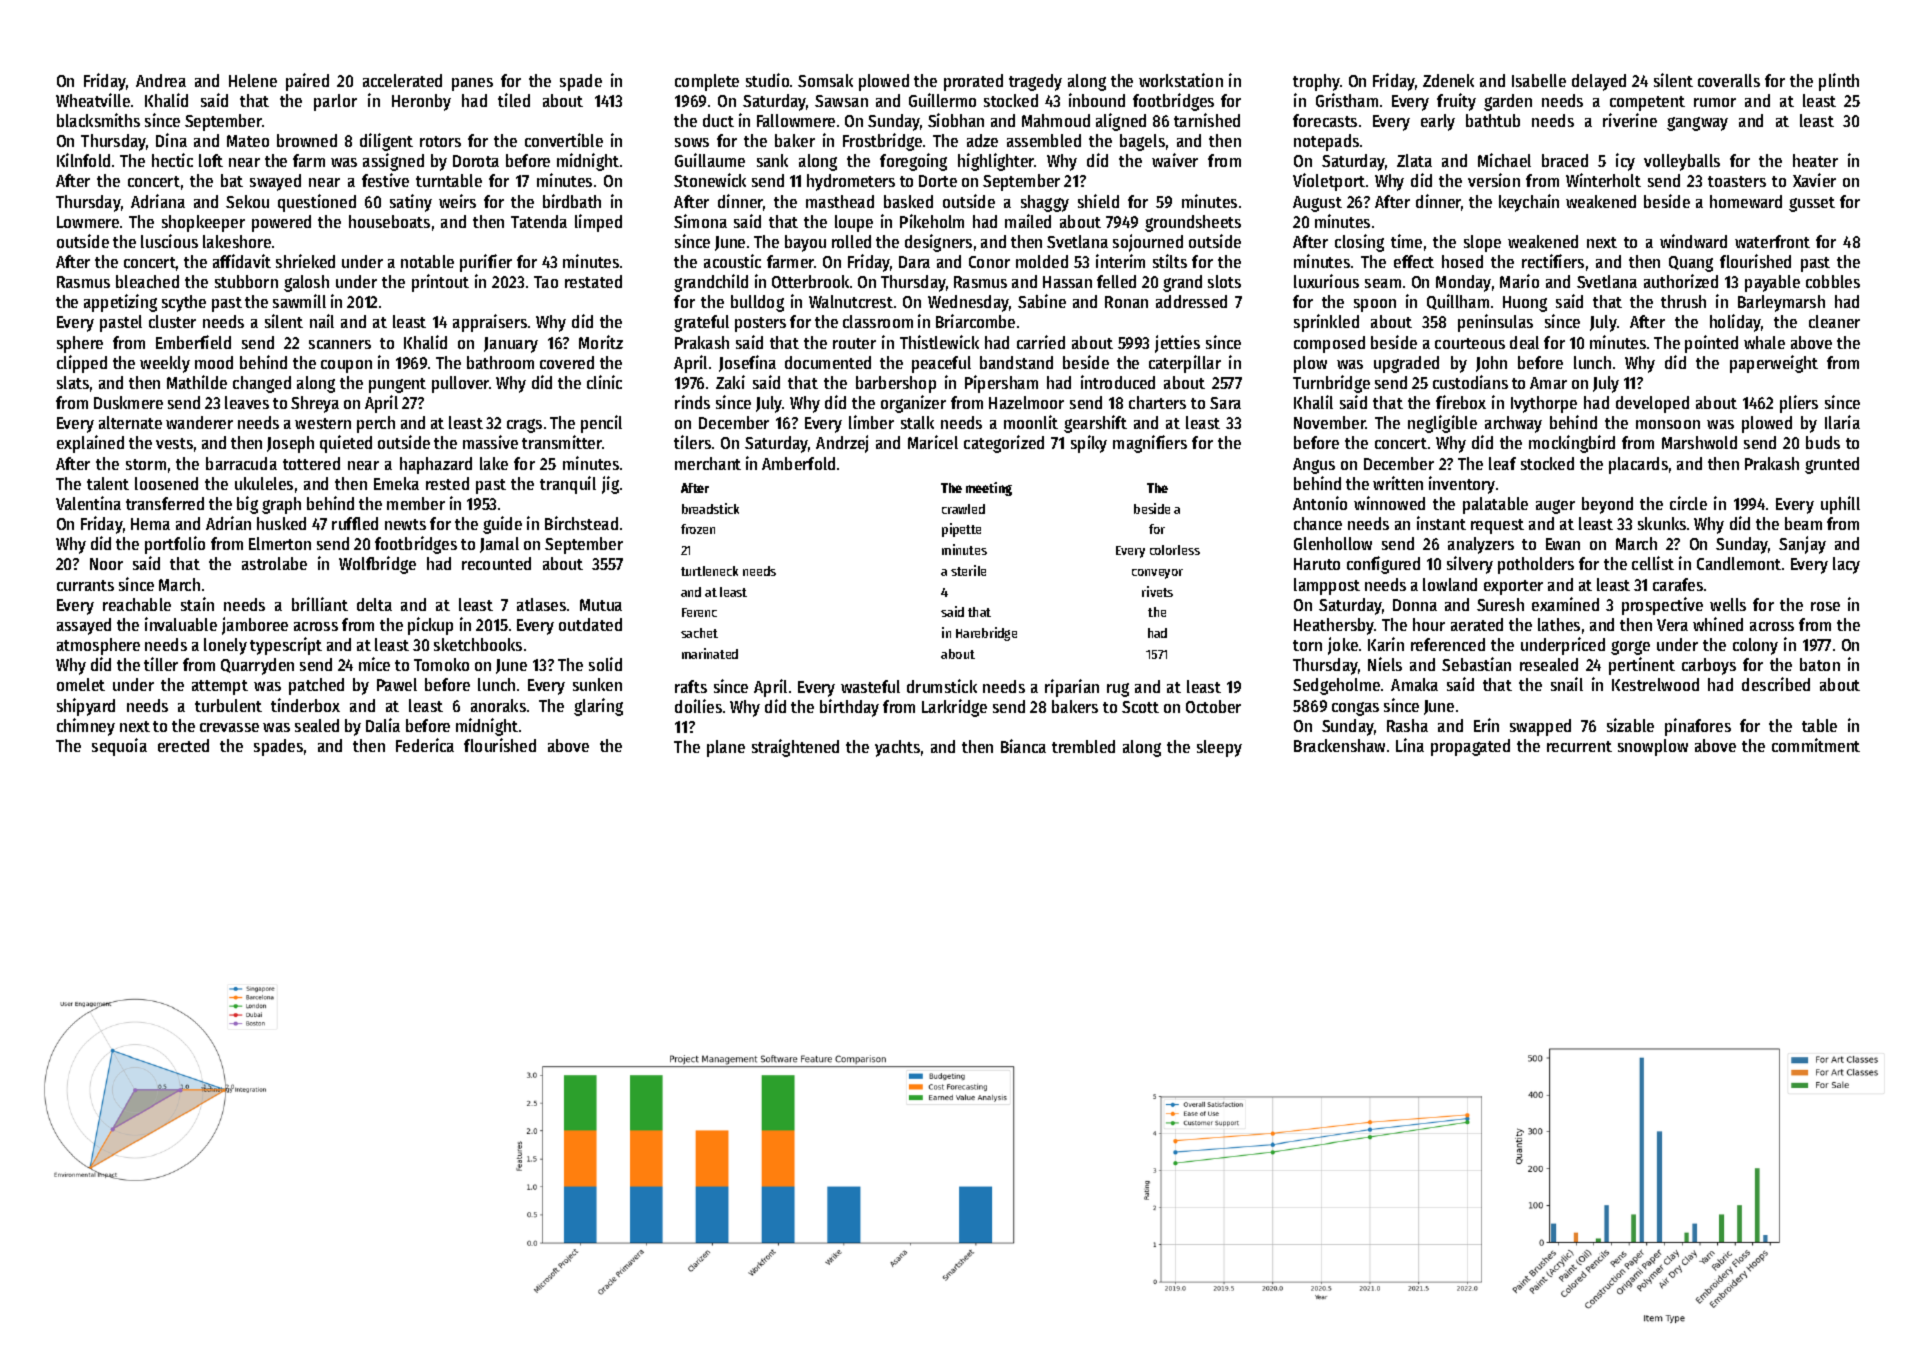 This image has width=1917, height=1356. What do you see at coordinates (425, 745) in the image?
I see `Federica` at bounding box center [425, 745].
